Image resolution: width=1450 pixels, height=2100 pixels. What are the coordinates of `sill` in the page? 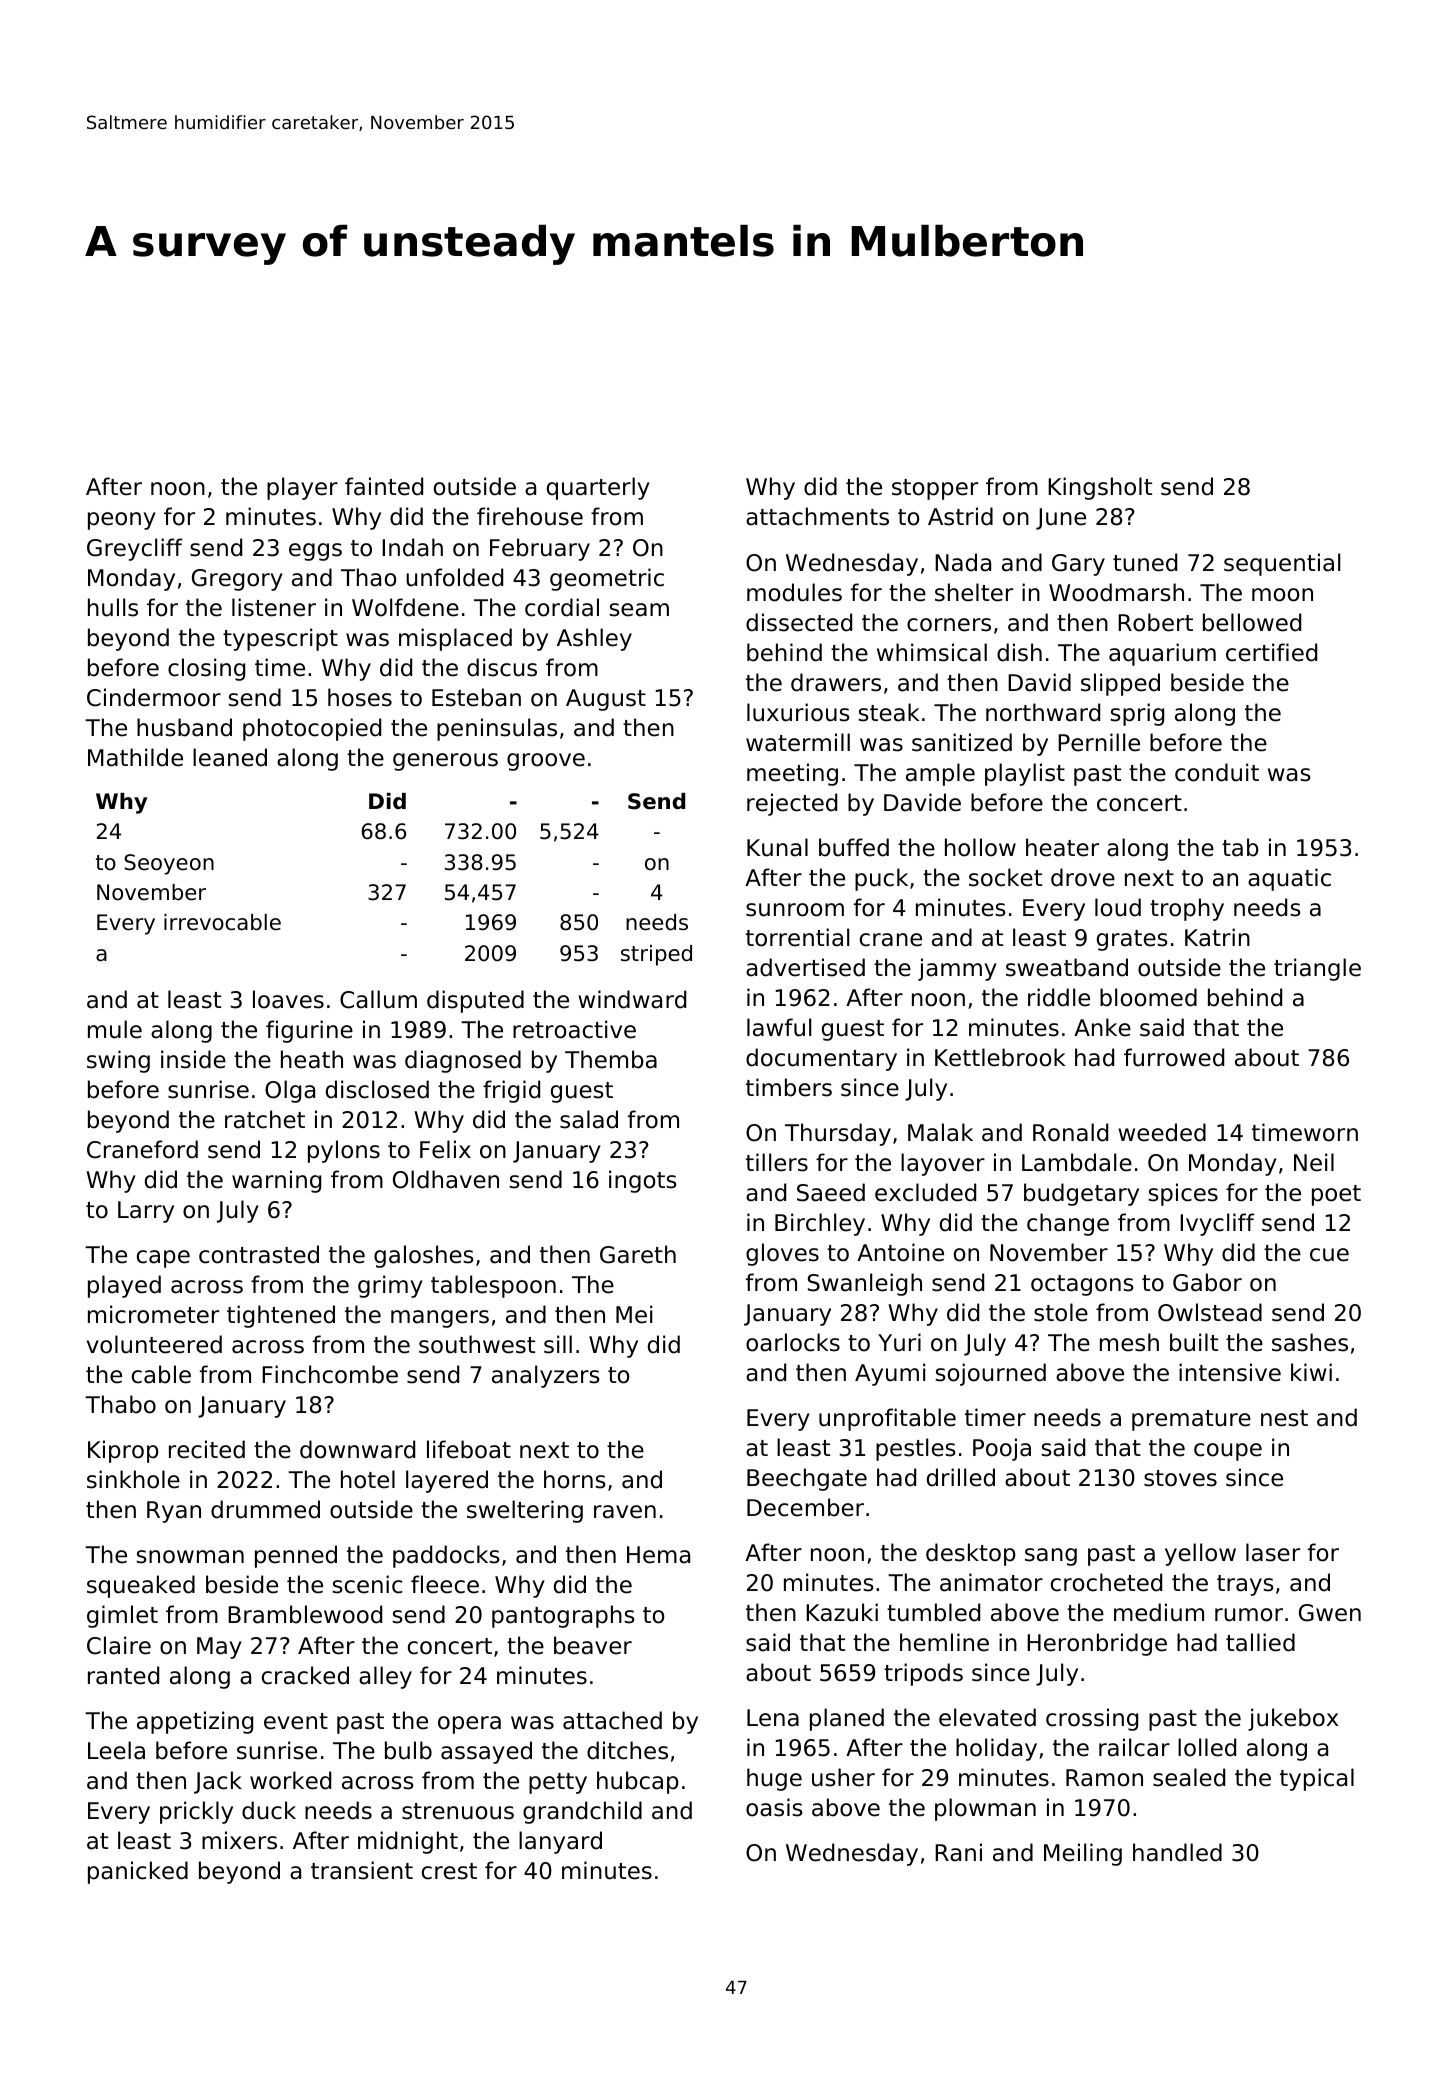 It's located at (558, 1344).
